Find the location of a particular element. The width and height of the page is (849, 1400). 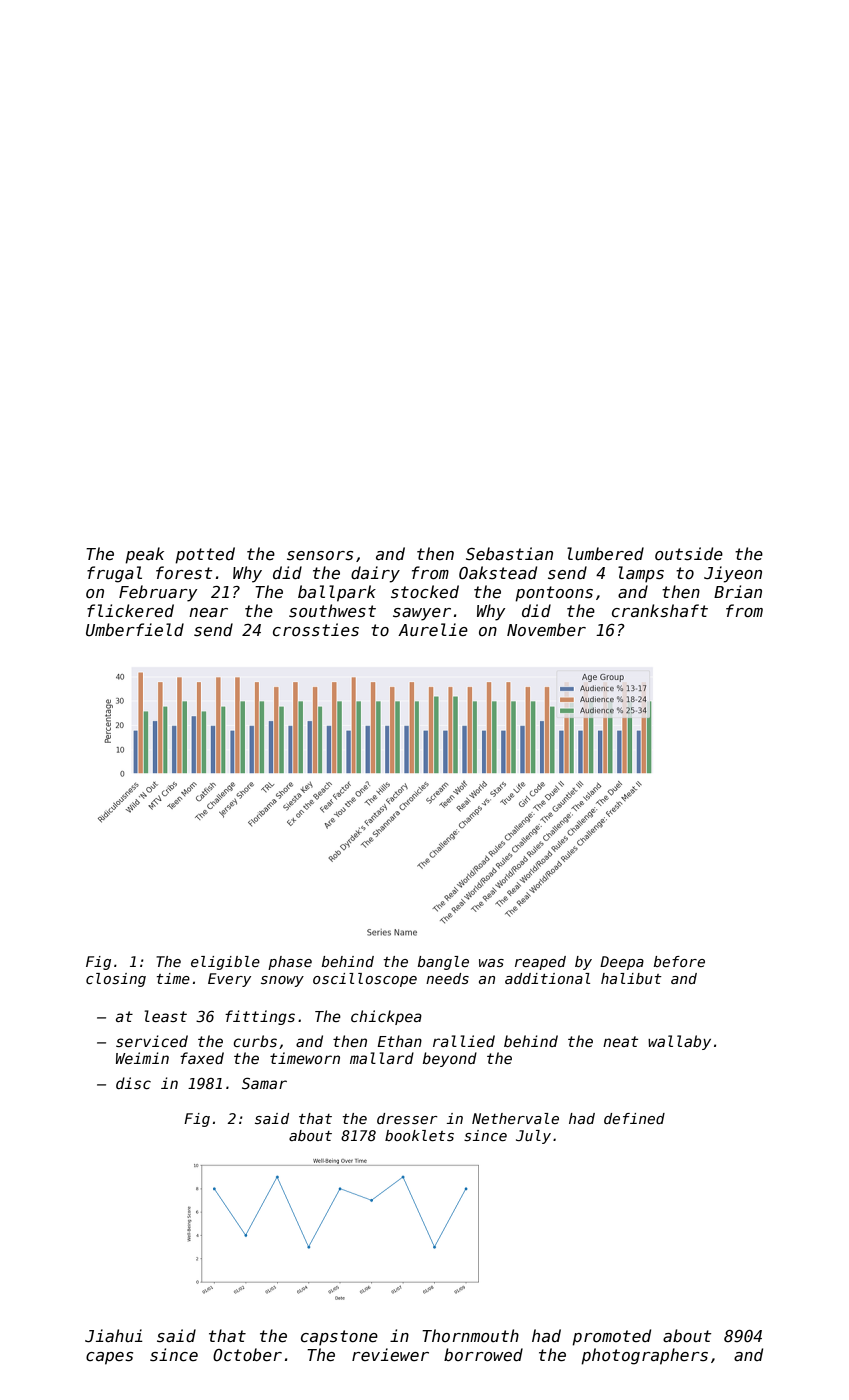

closing is located at coordinates (116, 980).
